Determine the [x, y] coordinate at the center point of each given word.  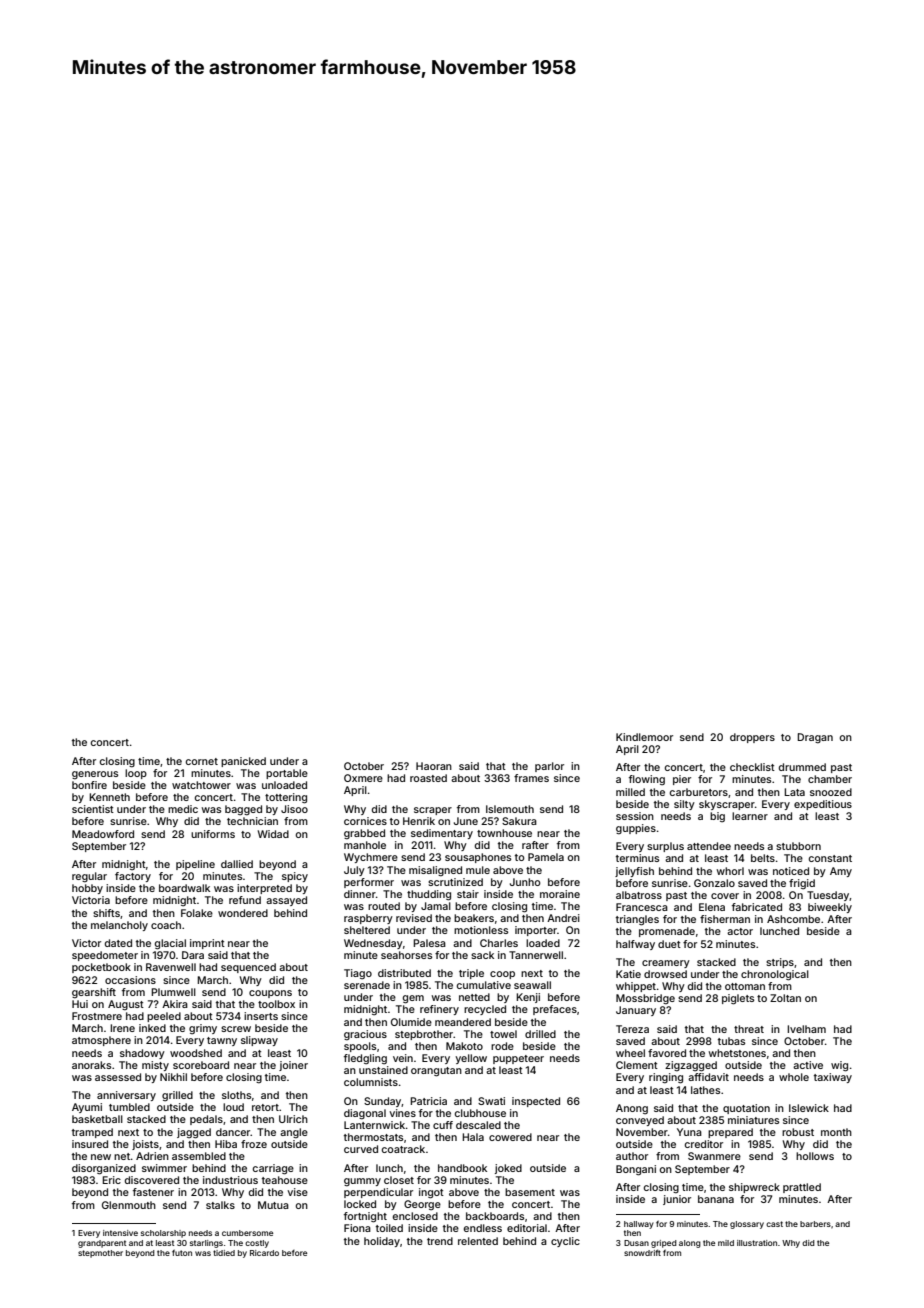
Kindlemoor [644, 737]
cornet [202, 761]
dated [118, 943]
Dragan [815, 738]
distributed [404, 973]
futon [182, 1252]
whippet [636, 987]
